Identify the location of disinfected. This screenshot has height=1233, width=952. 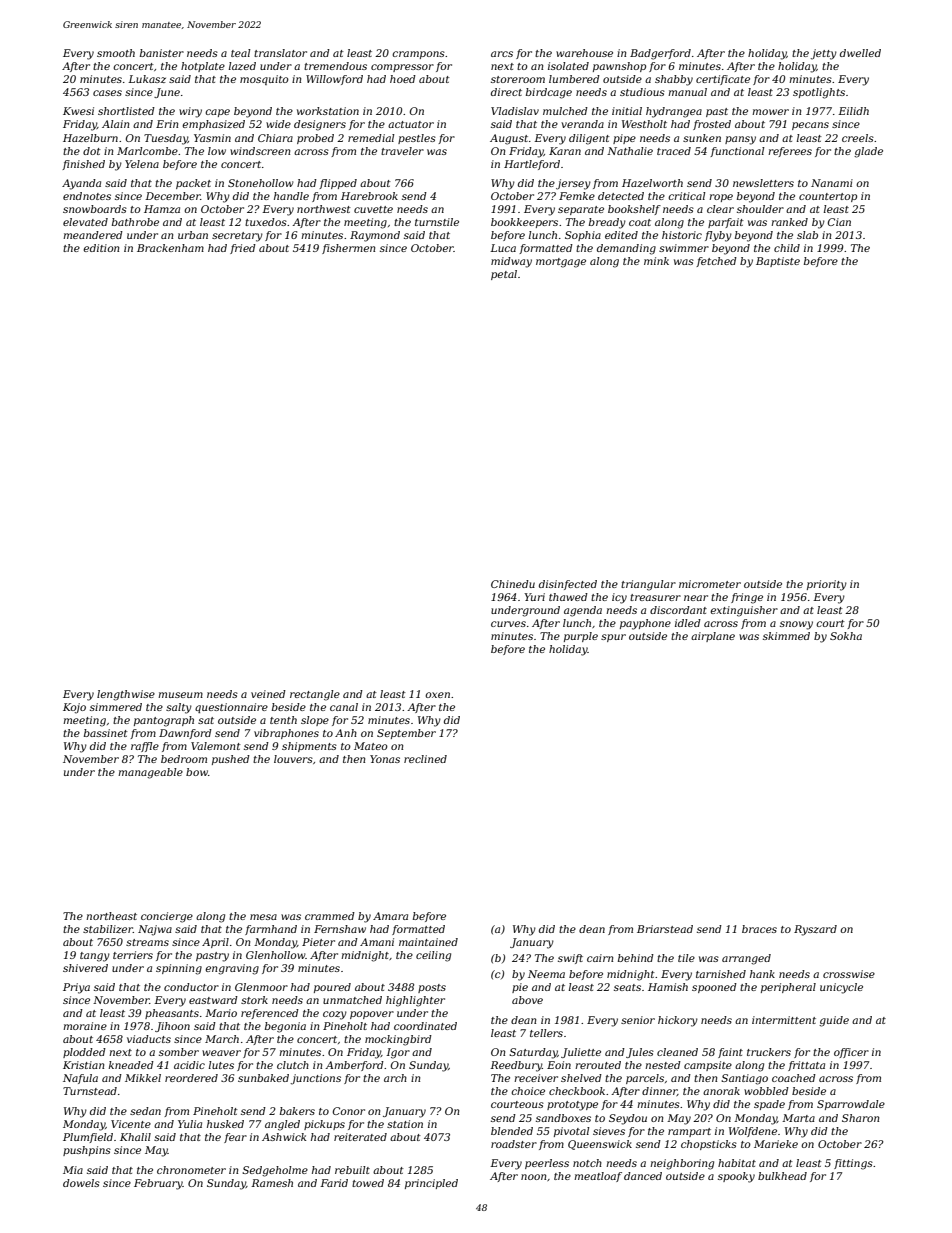
(568, 585).
